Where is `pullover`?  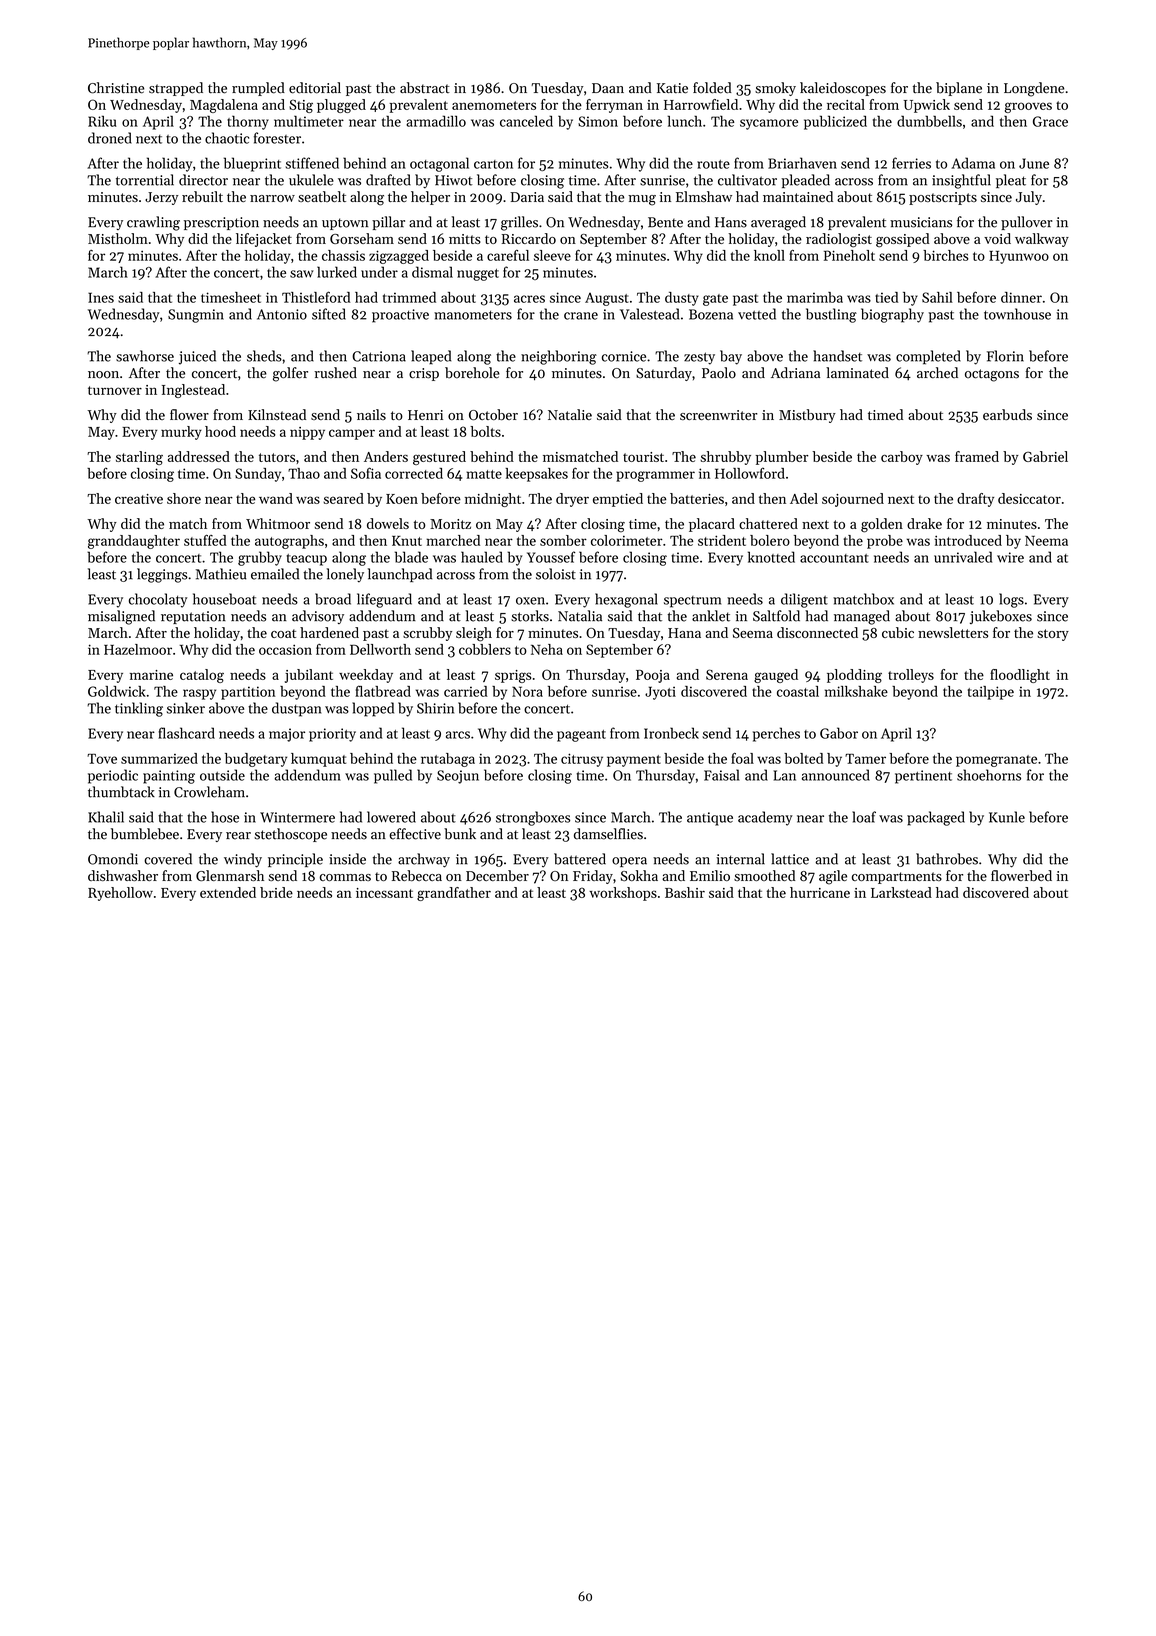 pullover is located at coordinates (1026, 223).
